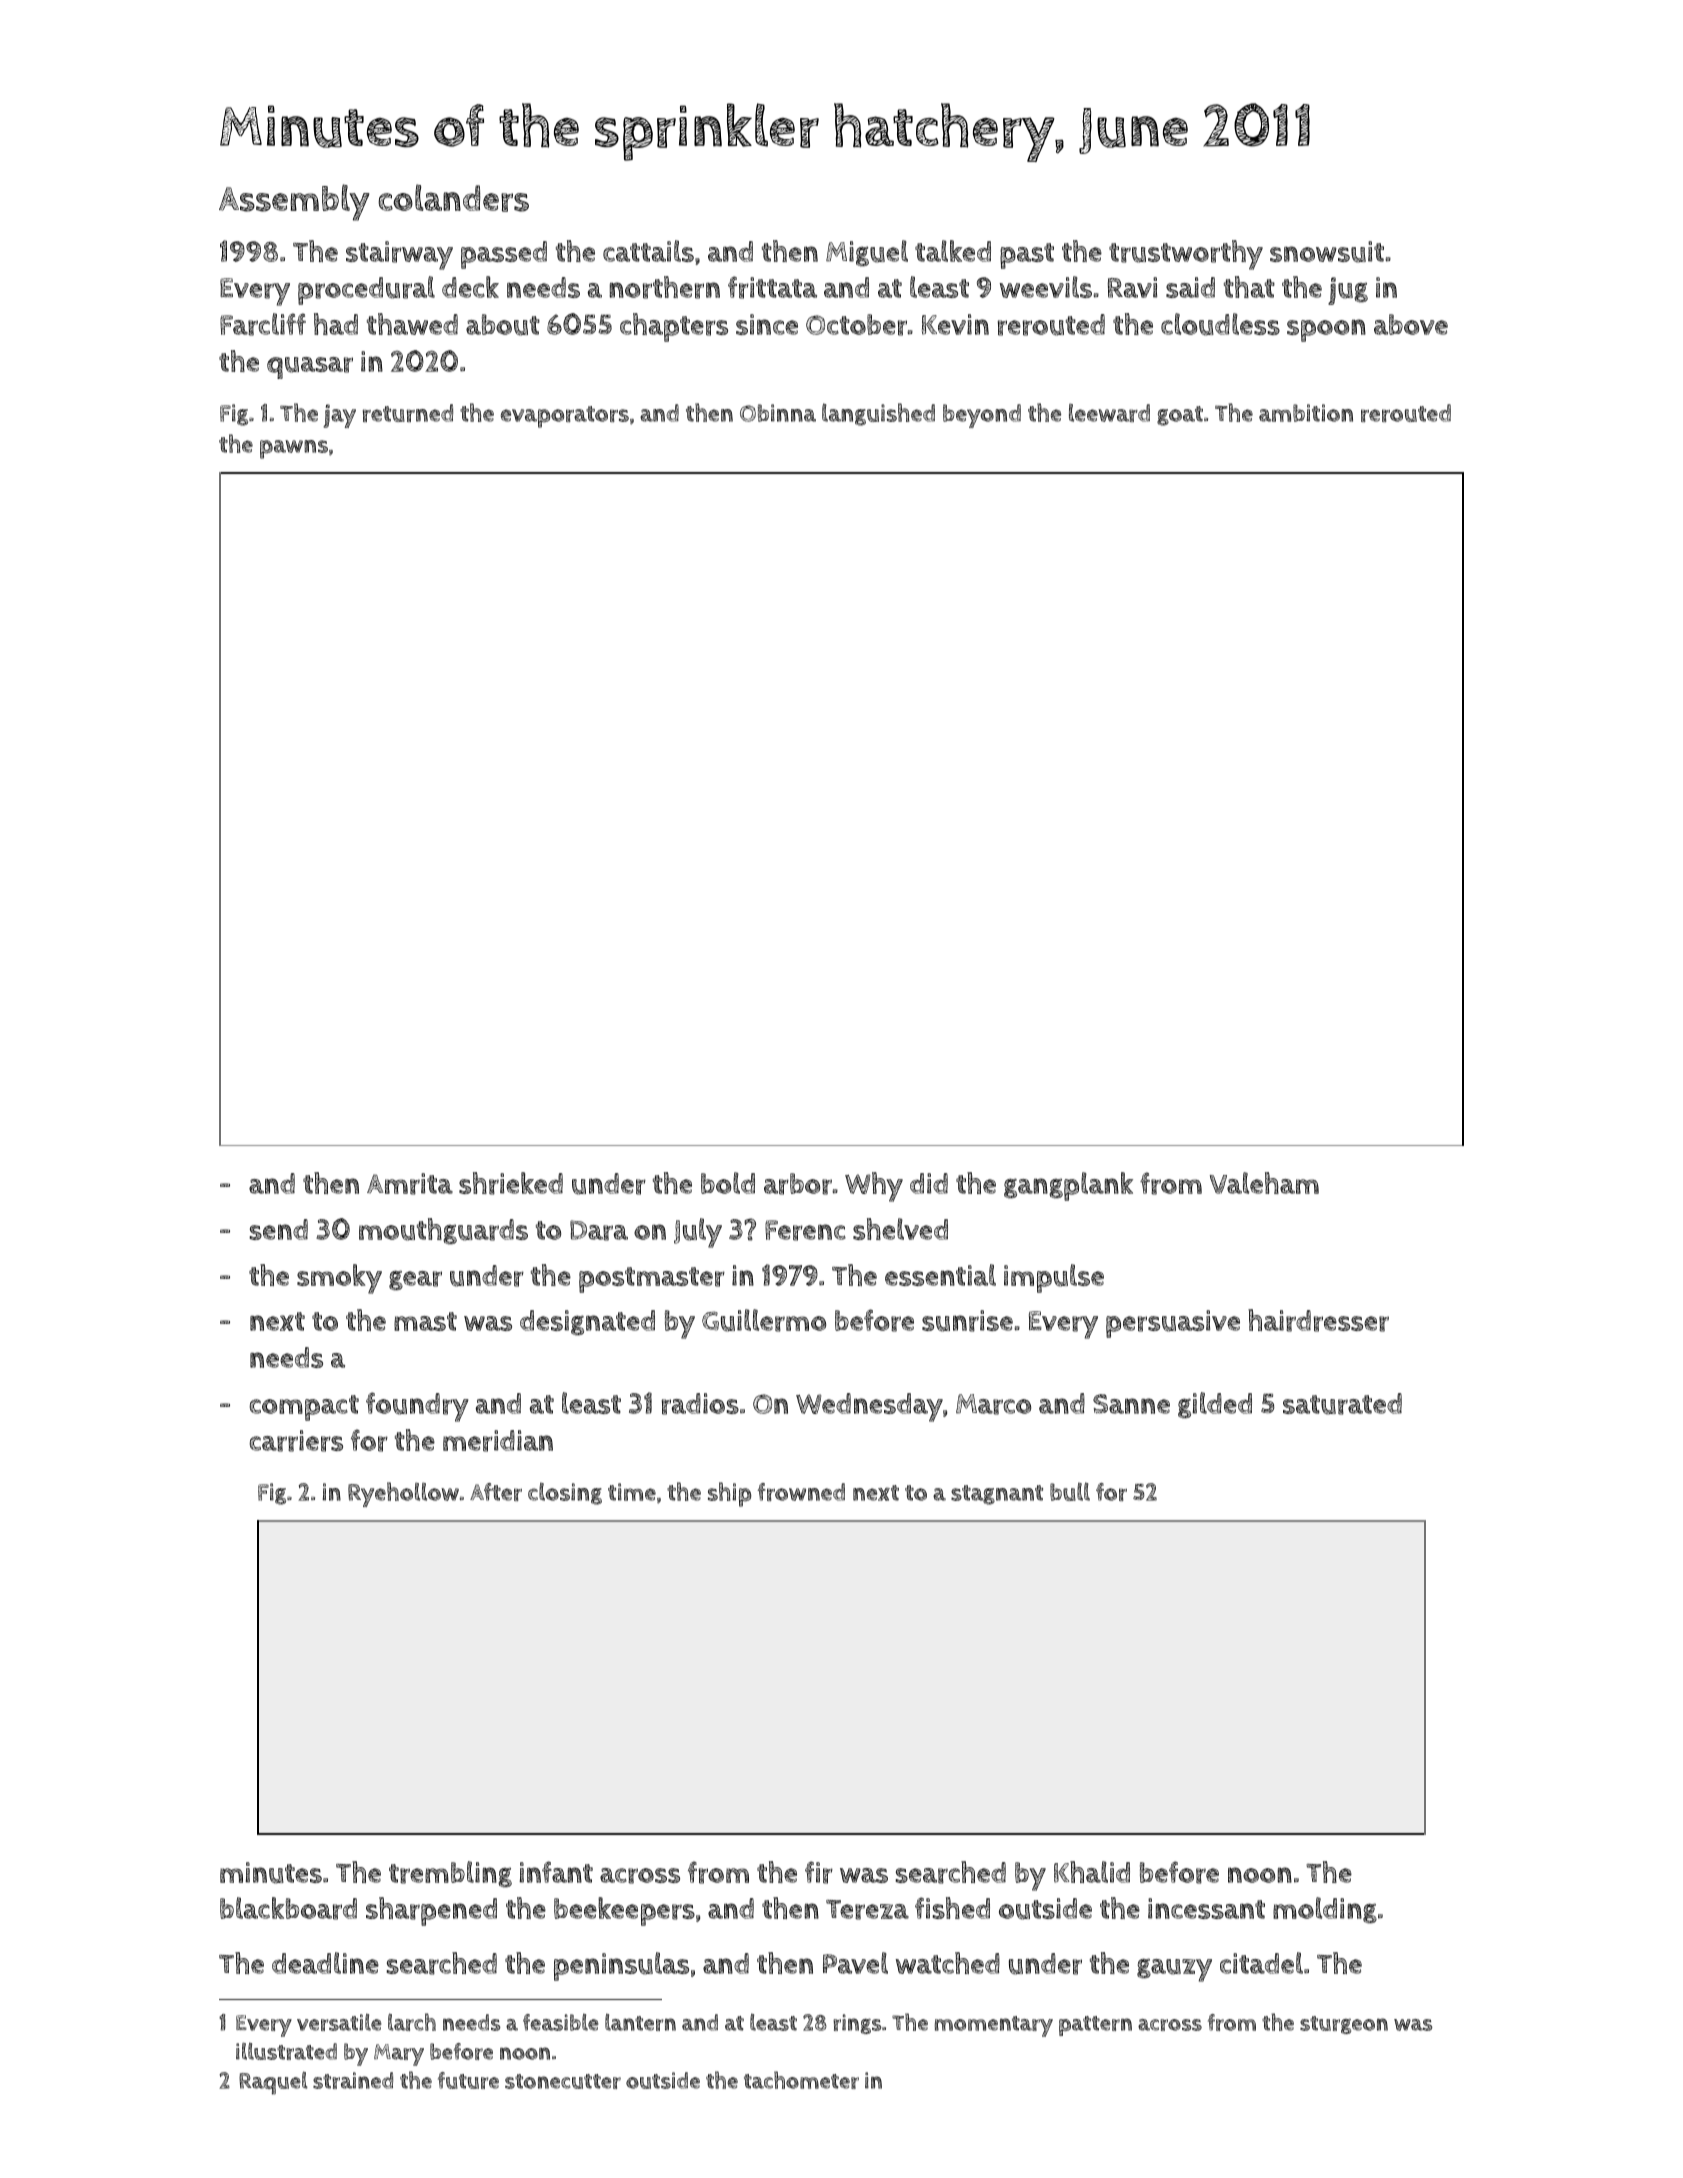  I want to click on languished, so click(878, 414).
